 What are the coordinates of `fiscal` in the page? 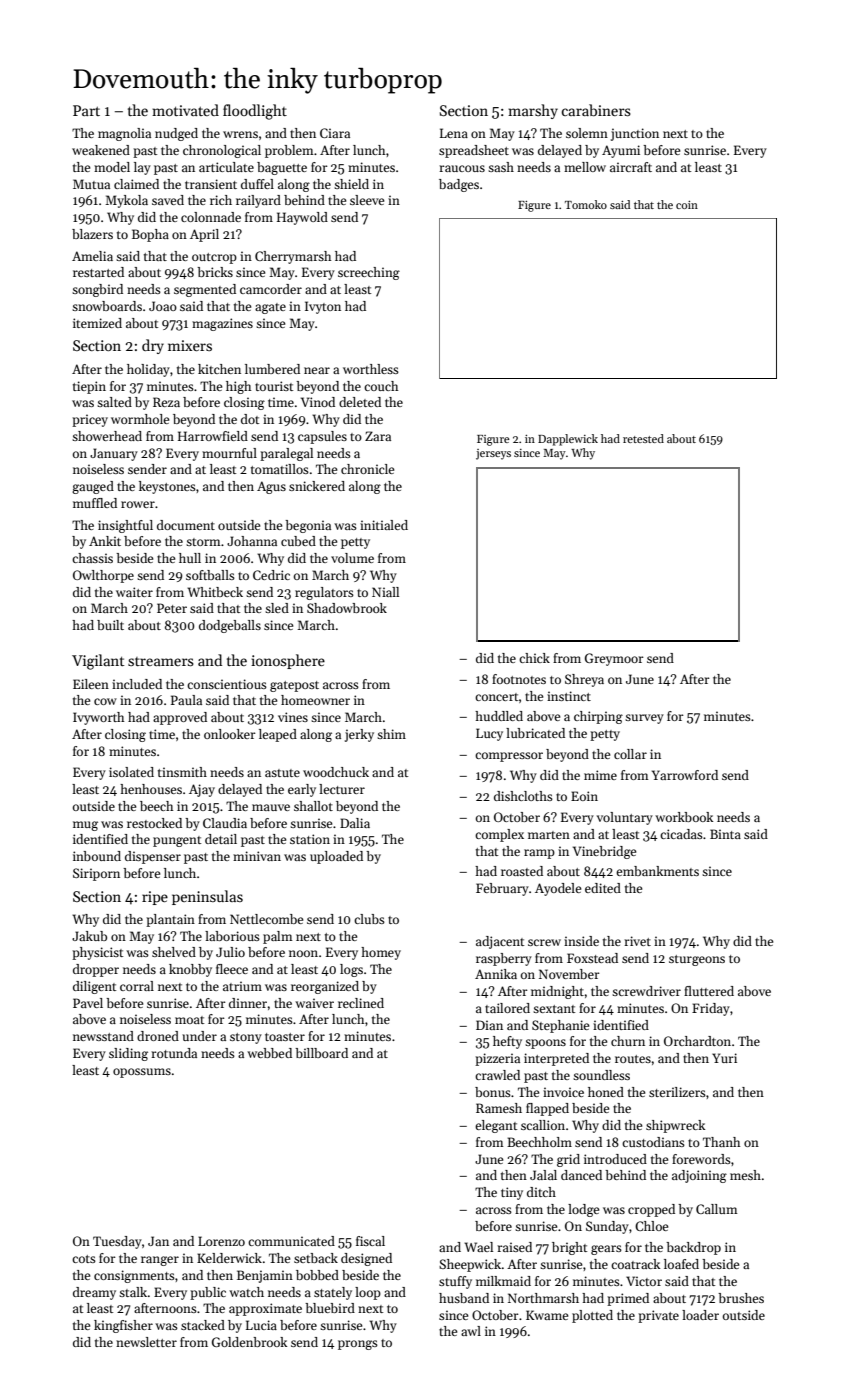 It's located at (370, 1241).
